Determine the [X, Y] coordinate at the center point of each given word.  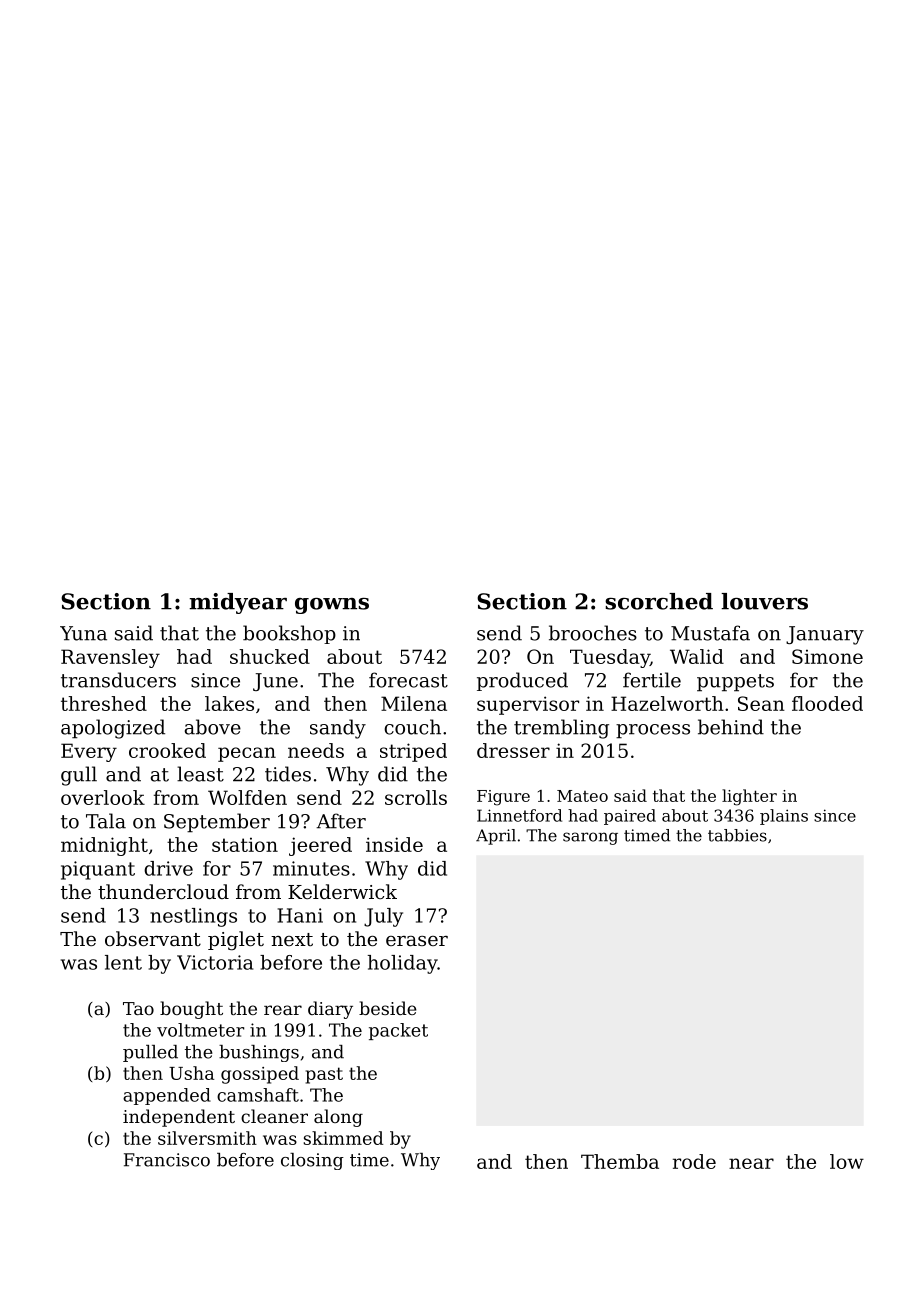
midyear [238, 603]
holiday [402, 964]
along [338, 1118]
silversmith [207, 1138]
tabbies [737, 835]
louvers [764, 601]
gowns [332, 606]
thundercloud [163, 891]
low [847, 1161]
